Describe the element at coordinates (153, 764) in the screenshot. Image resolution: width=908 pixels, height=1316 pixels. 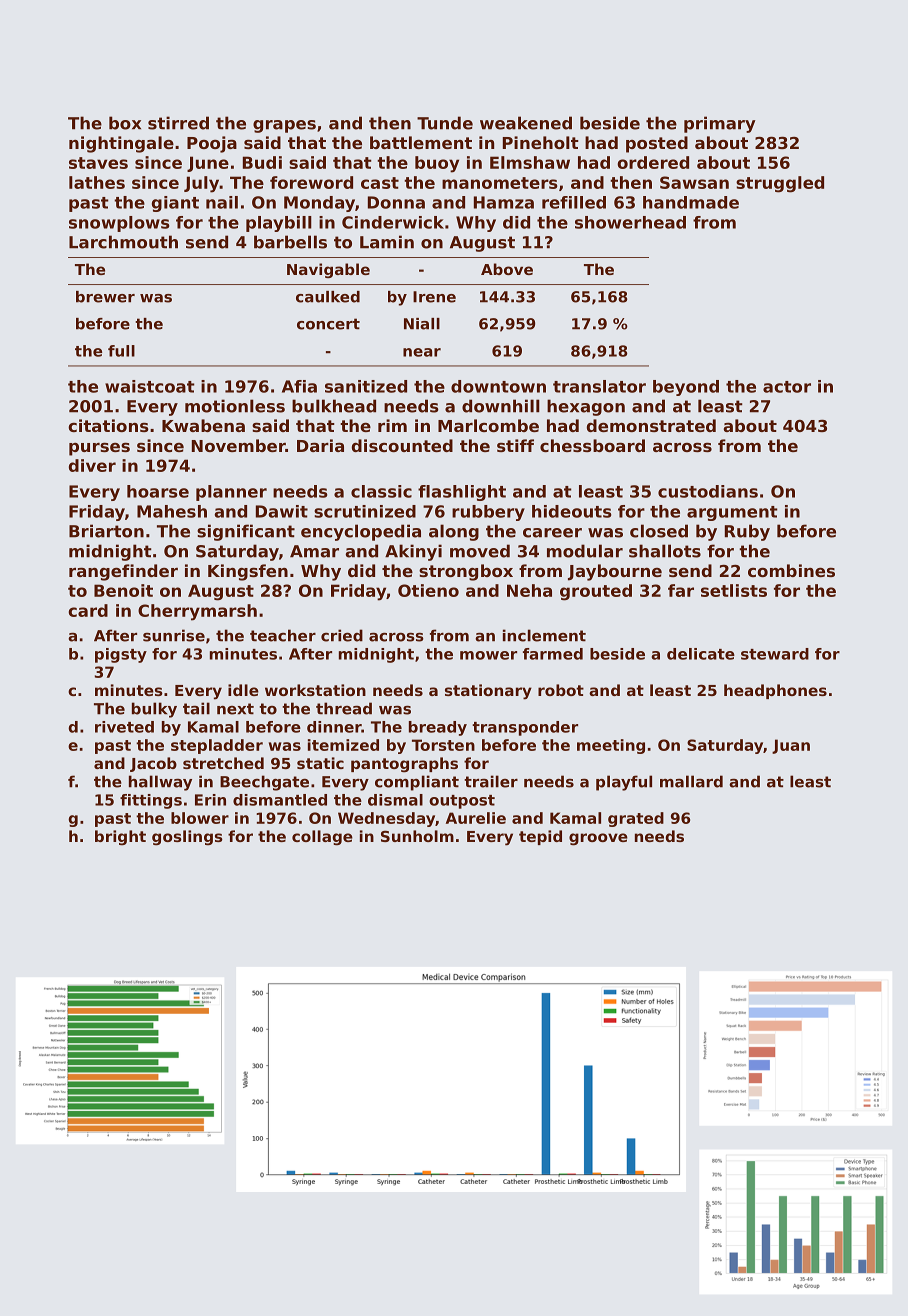
I see `Jacob` at that location.
